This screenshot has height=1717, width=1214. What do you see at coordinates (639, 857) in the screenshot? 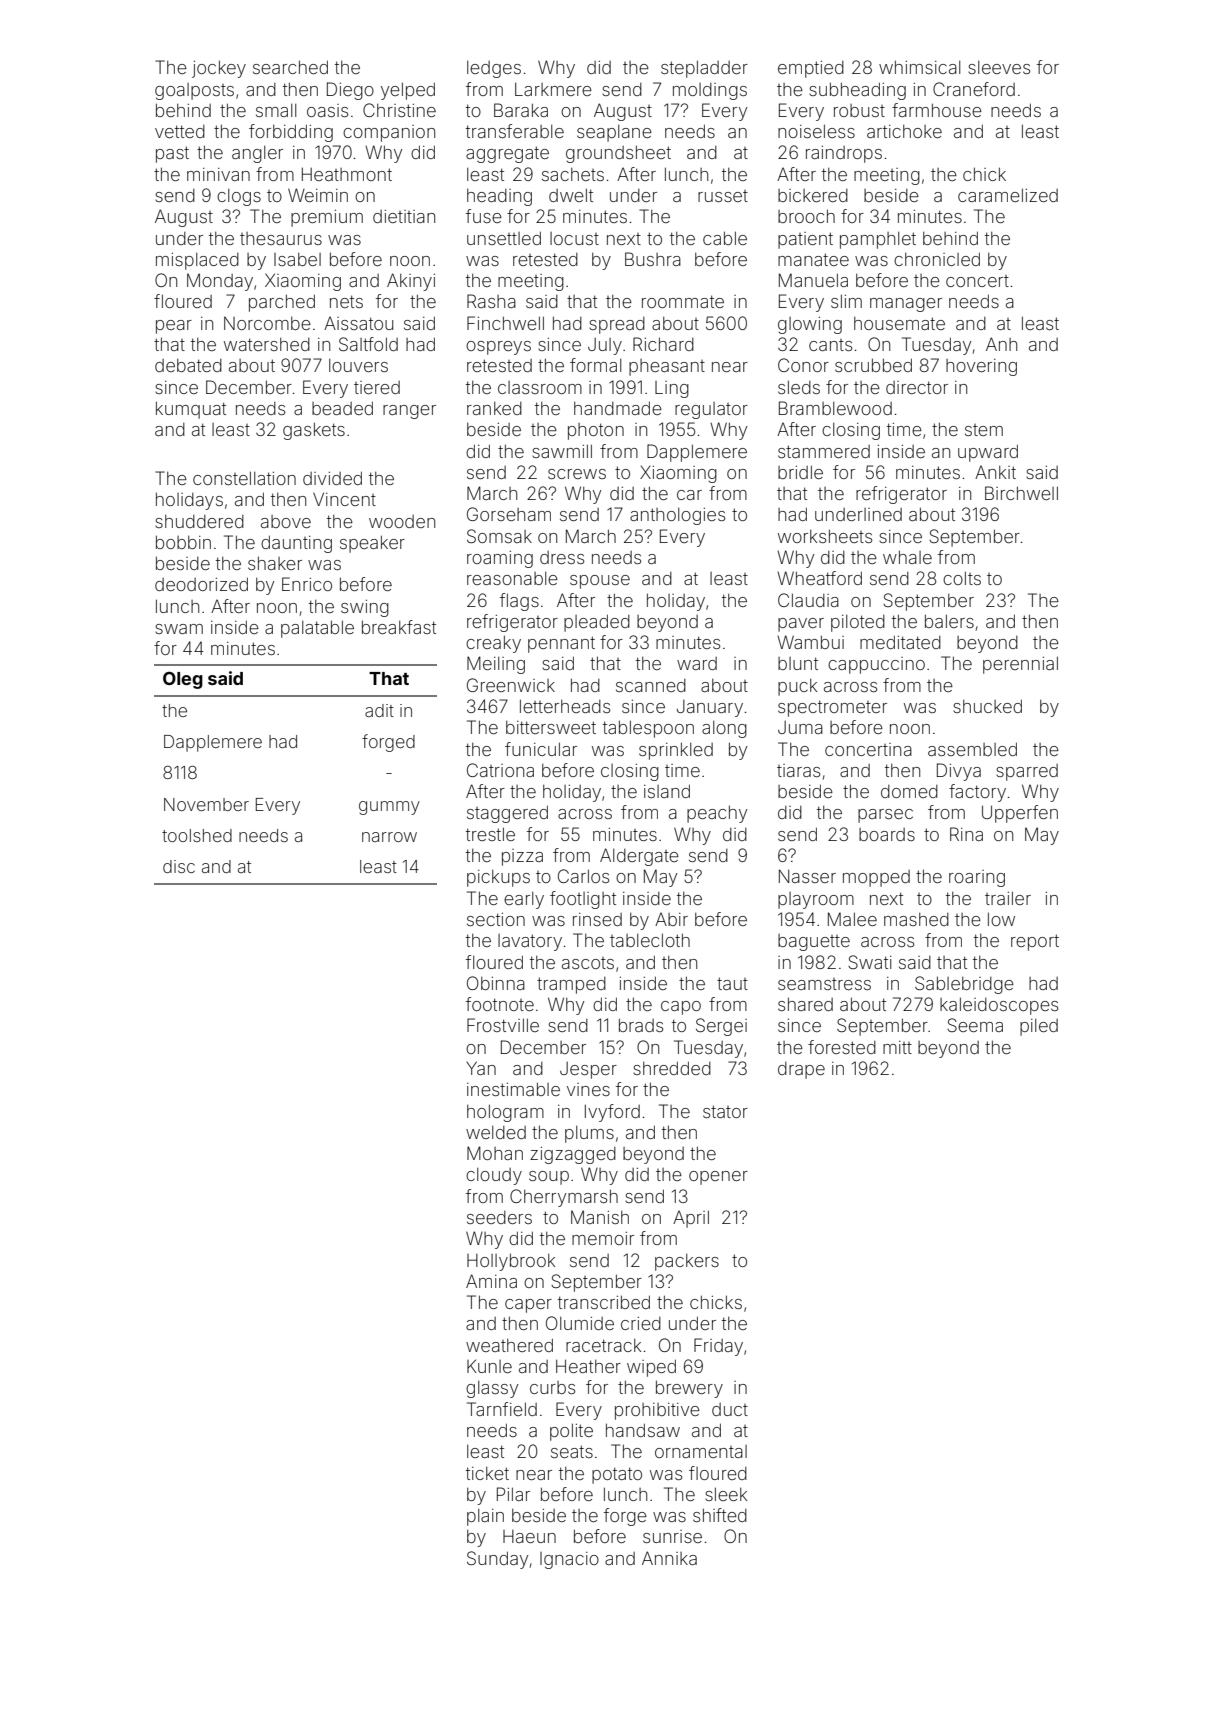
I see `Aldergate` at bounding box center [639, 857].
